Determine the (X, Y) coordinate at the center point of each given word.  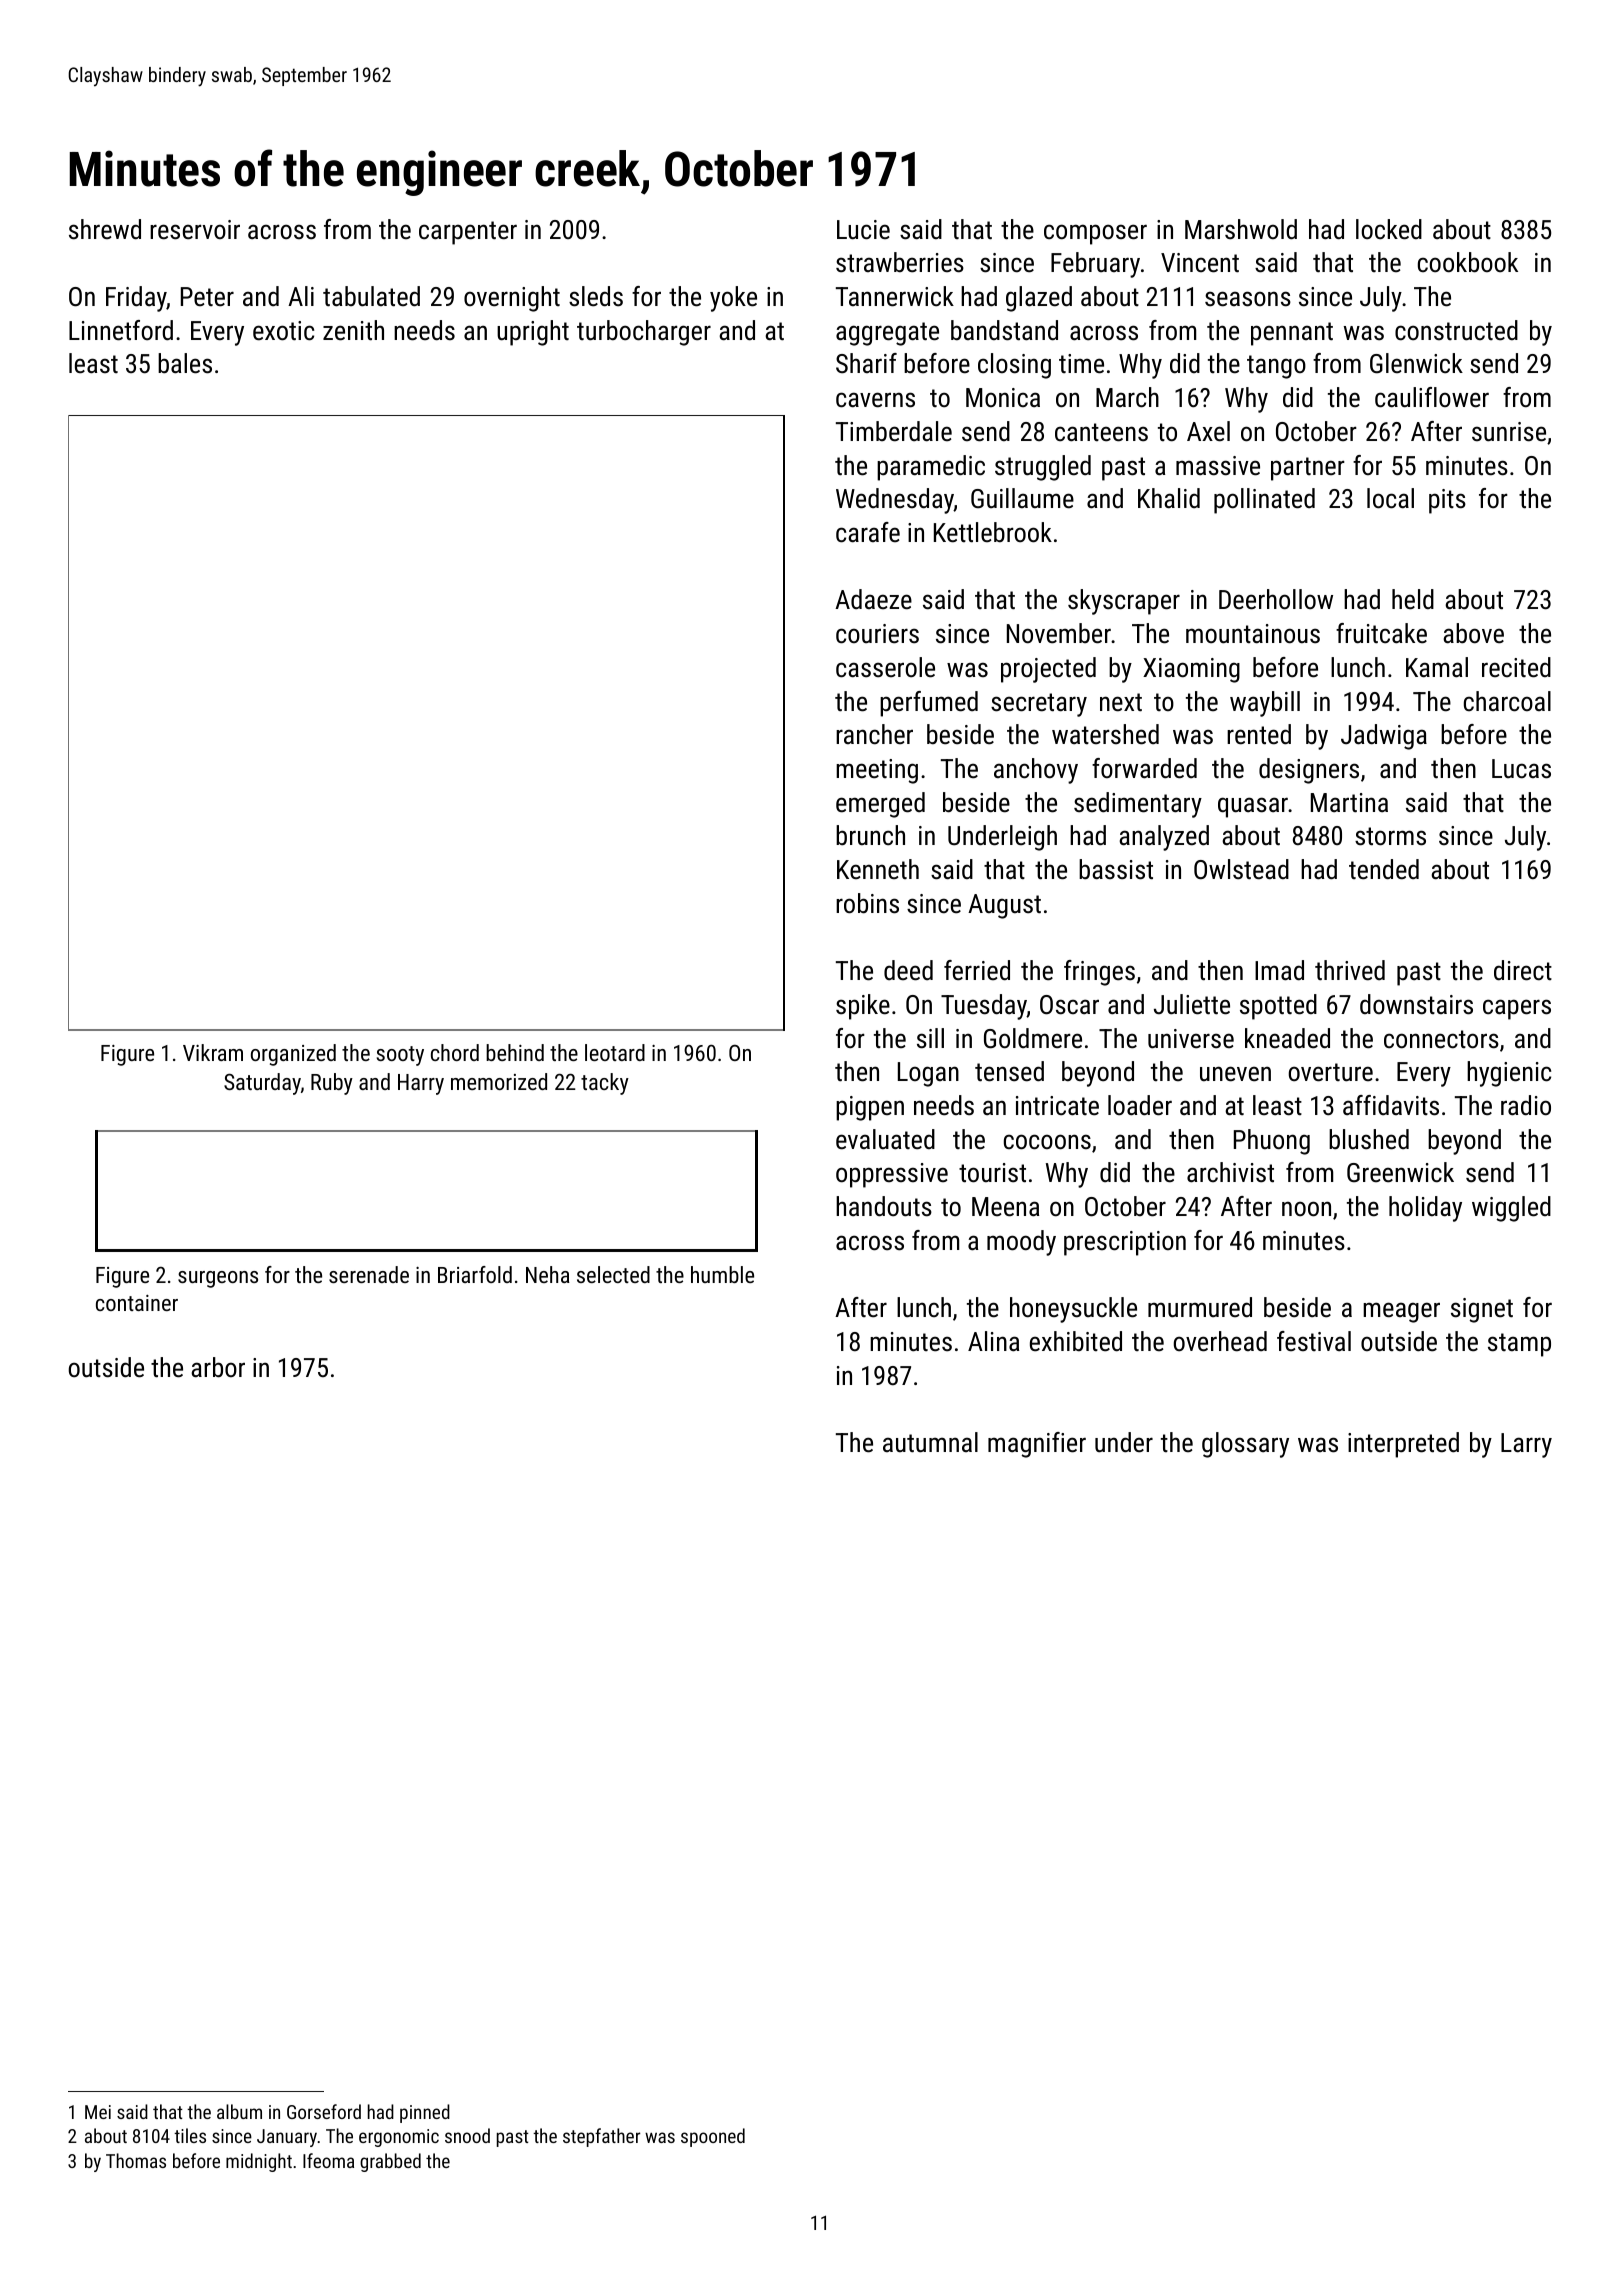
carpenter (468, 233)
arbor (218, 1367)
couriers (877, 634)
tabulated (371, 296)
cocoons (1047, 1142)
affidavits (1391, 1105)
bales (185, 363)
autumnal (930, 1442)
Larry (1526, 1445)
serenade (369, 1274)
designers (1309, 771)
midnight (259, 2162)
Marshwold (1241, 229)
